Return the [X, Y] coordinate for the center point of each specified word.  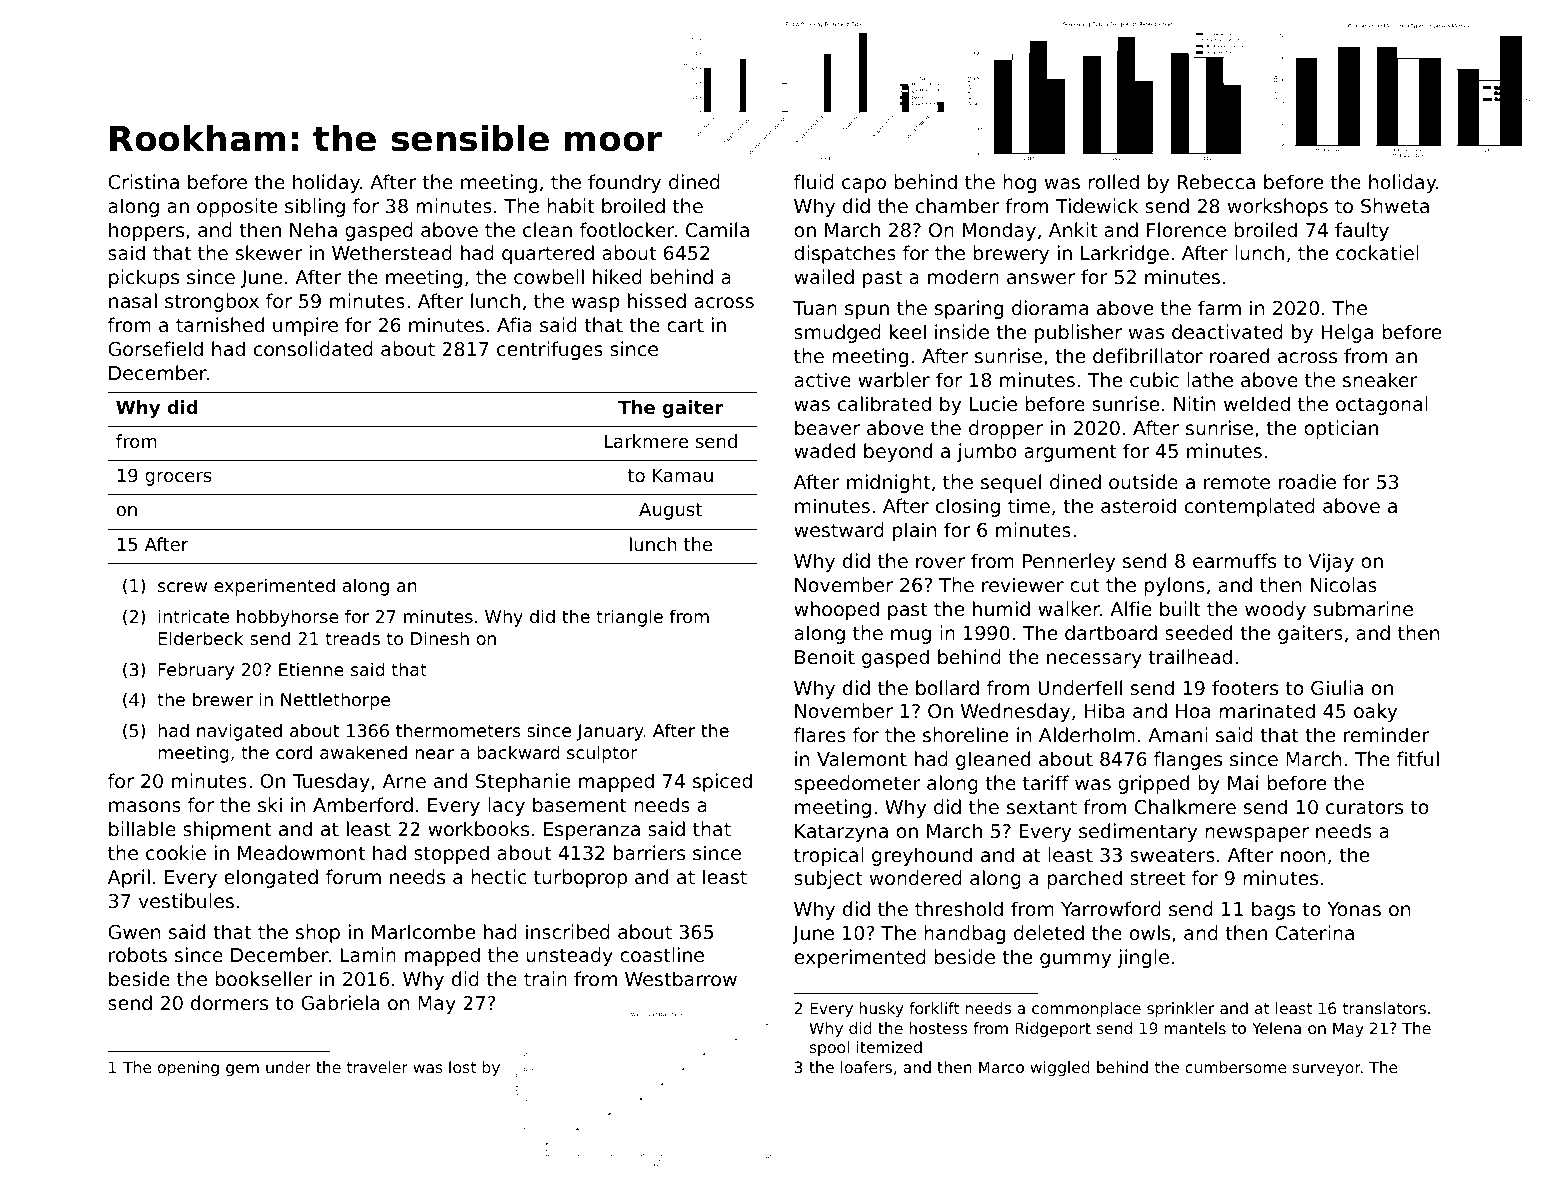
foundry [624, 183]
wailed [824, 276]
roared [1239, 355]
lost [462, 1067]
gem [242, 1070]
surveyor [1327, 1070]
